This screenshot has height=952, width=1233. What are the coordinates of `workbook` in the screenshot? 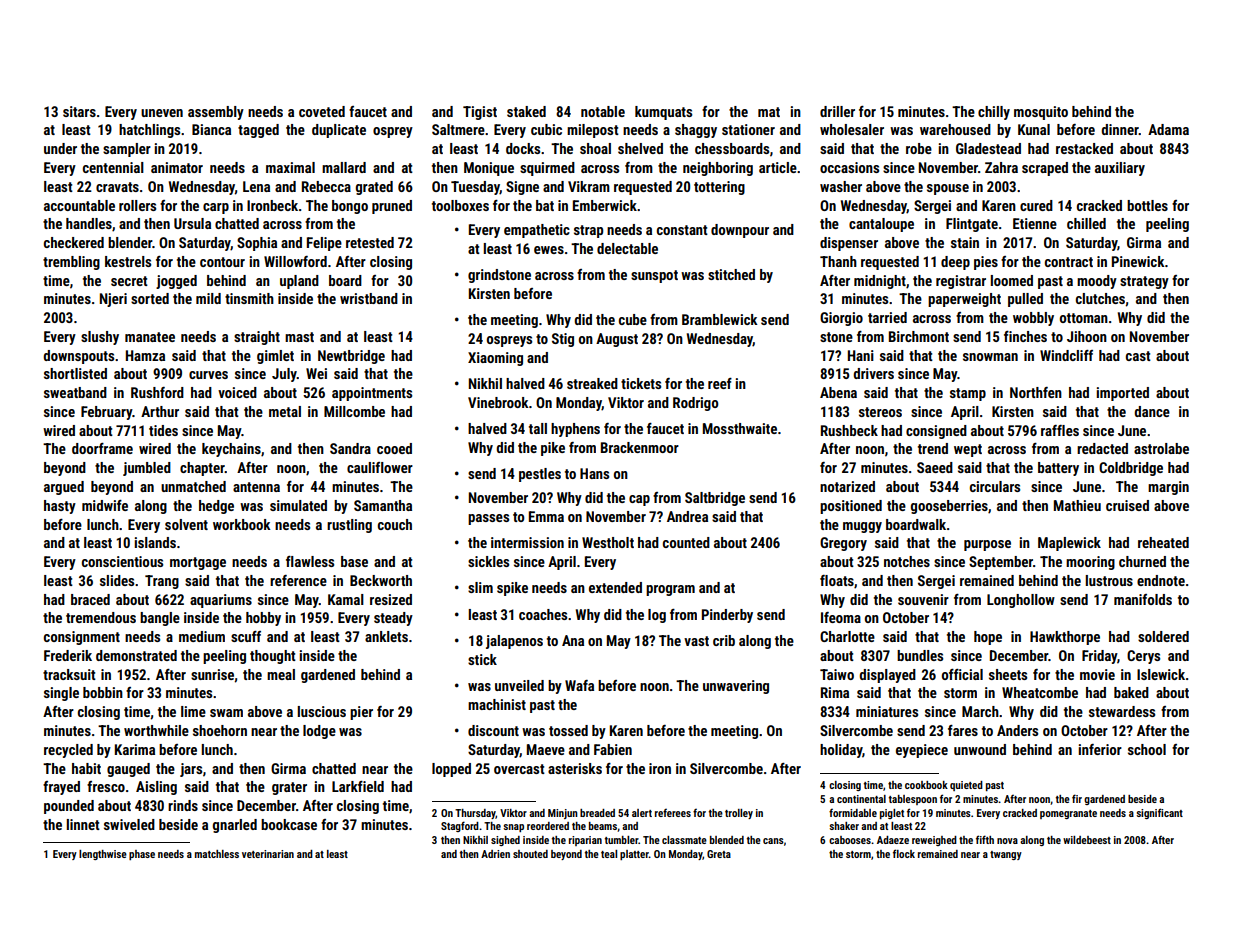 It's located at (242, 524).
